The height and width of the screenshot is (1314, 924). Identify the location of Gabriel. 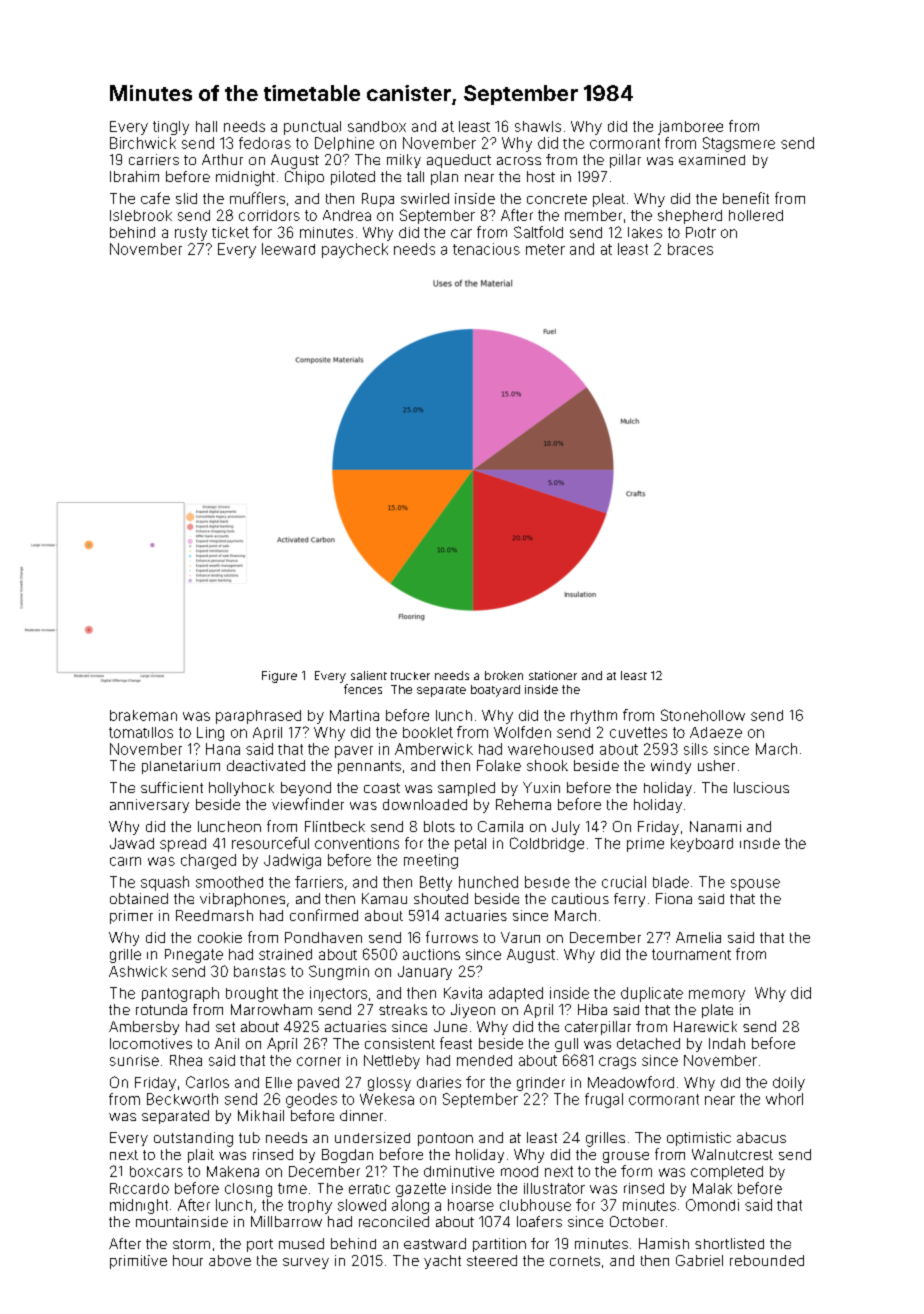
(699, 1260).
